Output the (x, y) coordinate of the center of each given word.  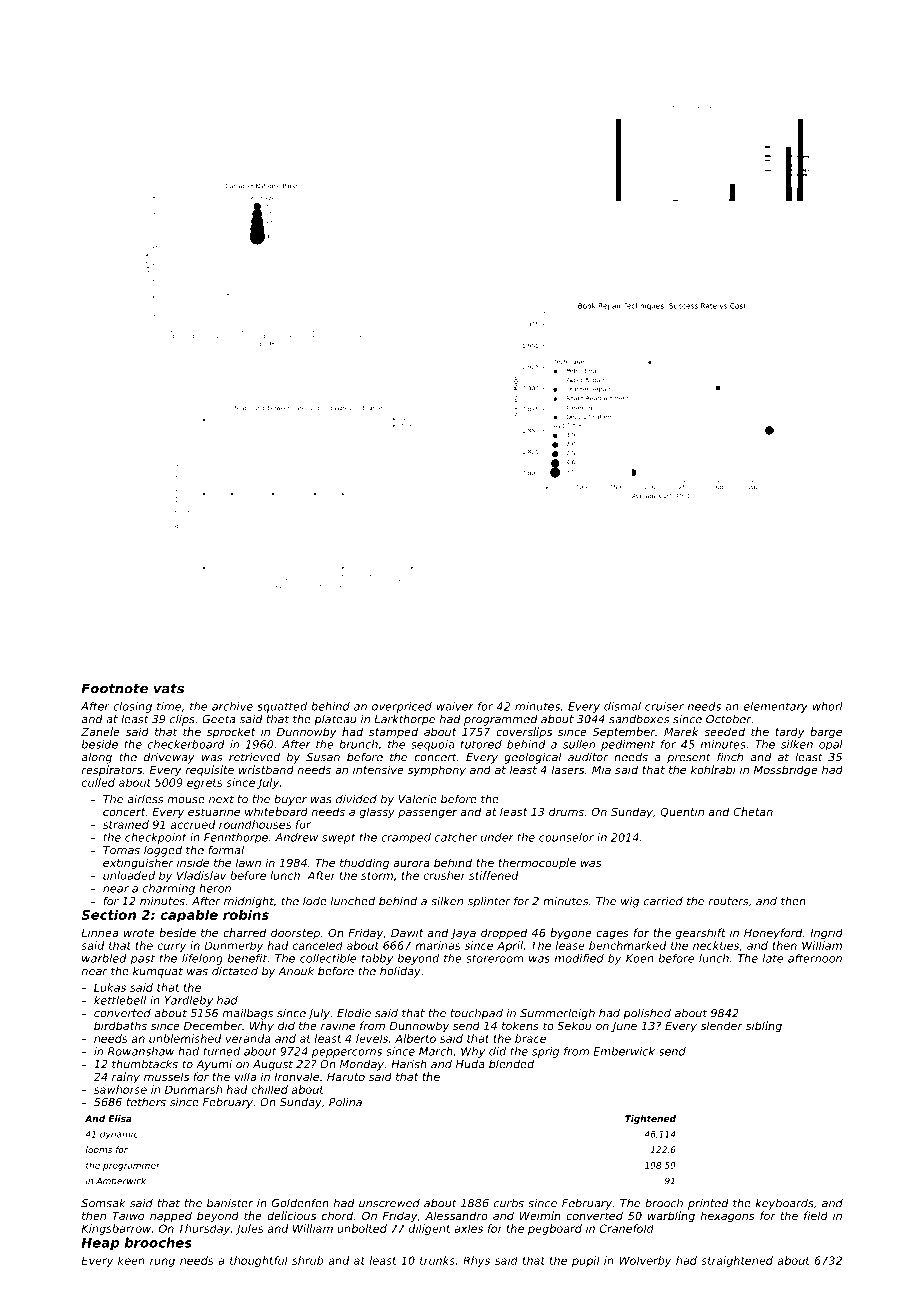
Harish (409, 1064)
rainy (126, 1078)
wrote (139, 933)
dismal (622, 706)
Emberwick (624, 1051)
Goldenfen (300, 1203)
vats (169, 689)
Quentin (682, 812)
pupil (586, 1261)
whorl (828, 706)
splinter (489, 902)
